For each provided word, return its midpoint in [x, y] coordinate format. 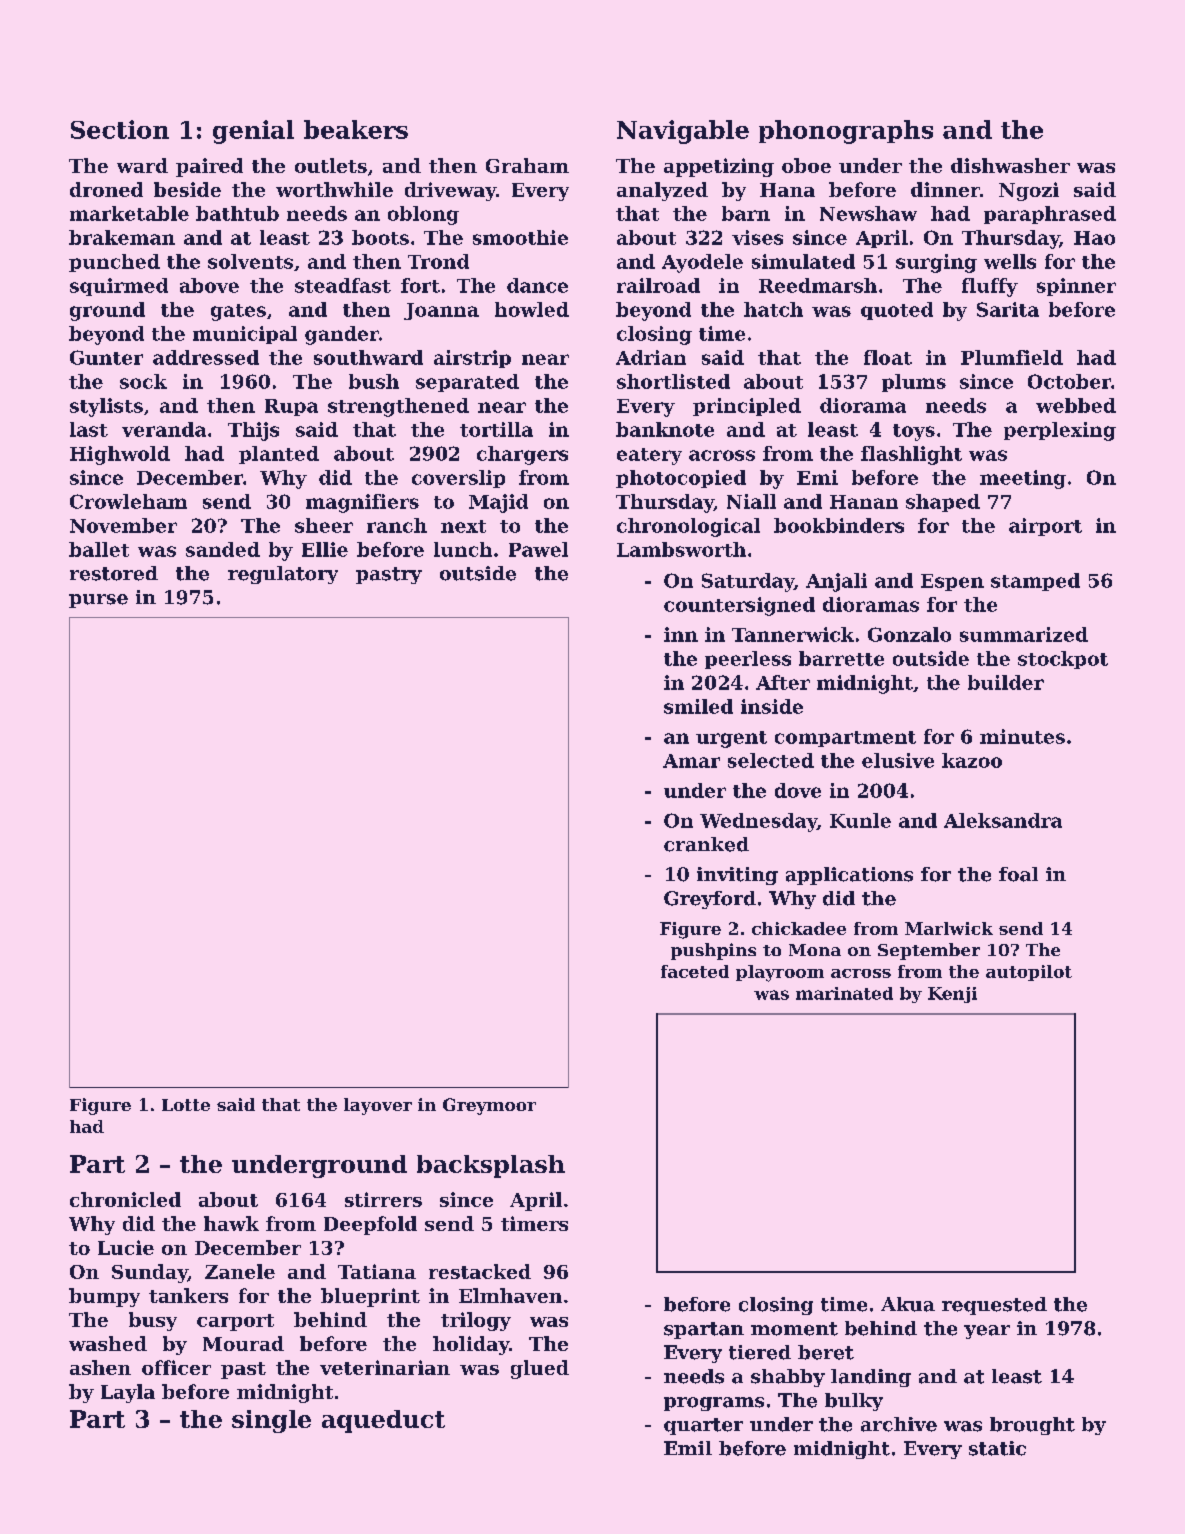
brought [1032, 1426]
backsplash [491, 1166]
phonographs [846, 132]
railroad [658, 285]
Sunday [150, 1273]
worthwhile [334, 189]
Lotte [186, 1105]
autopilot [1029, 973]
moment [794, 1329]
